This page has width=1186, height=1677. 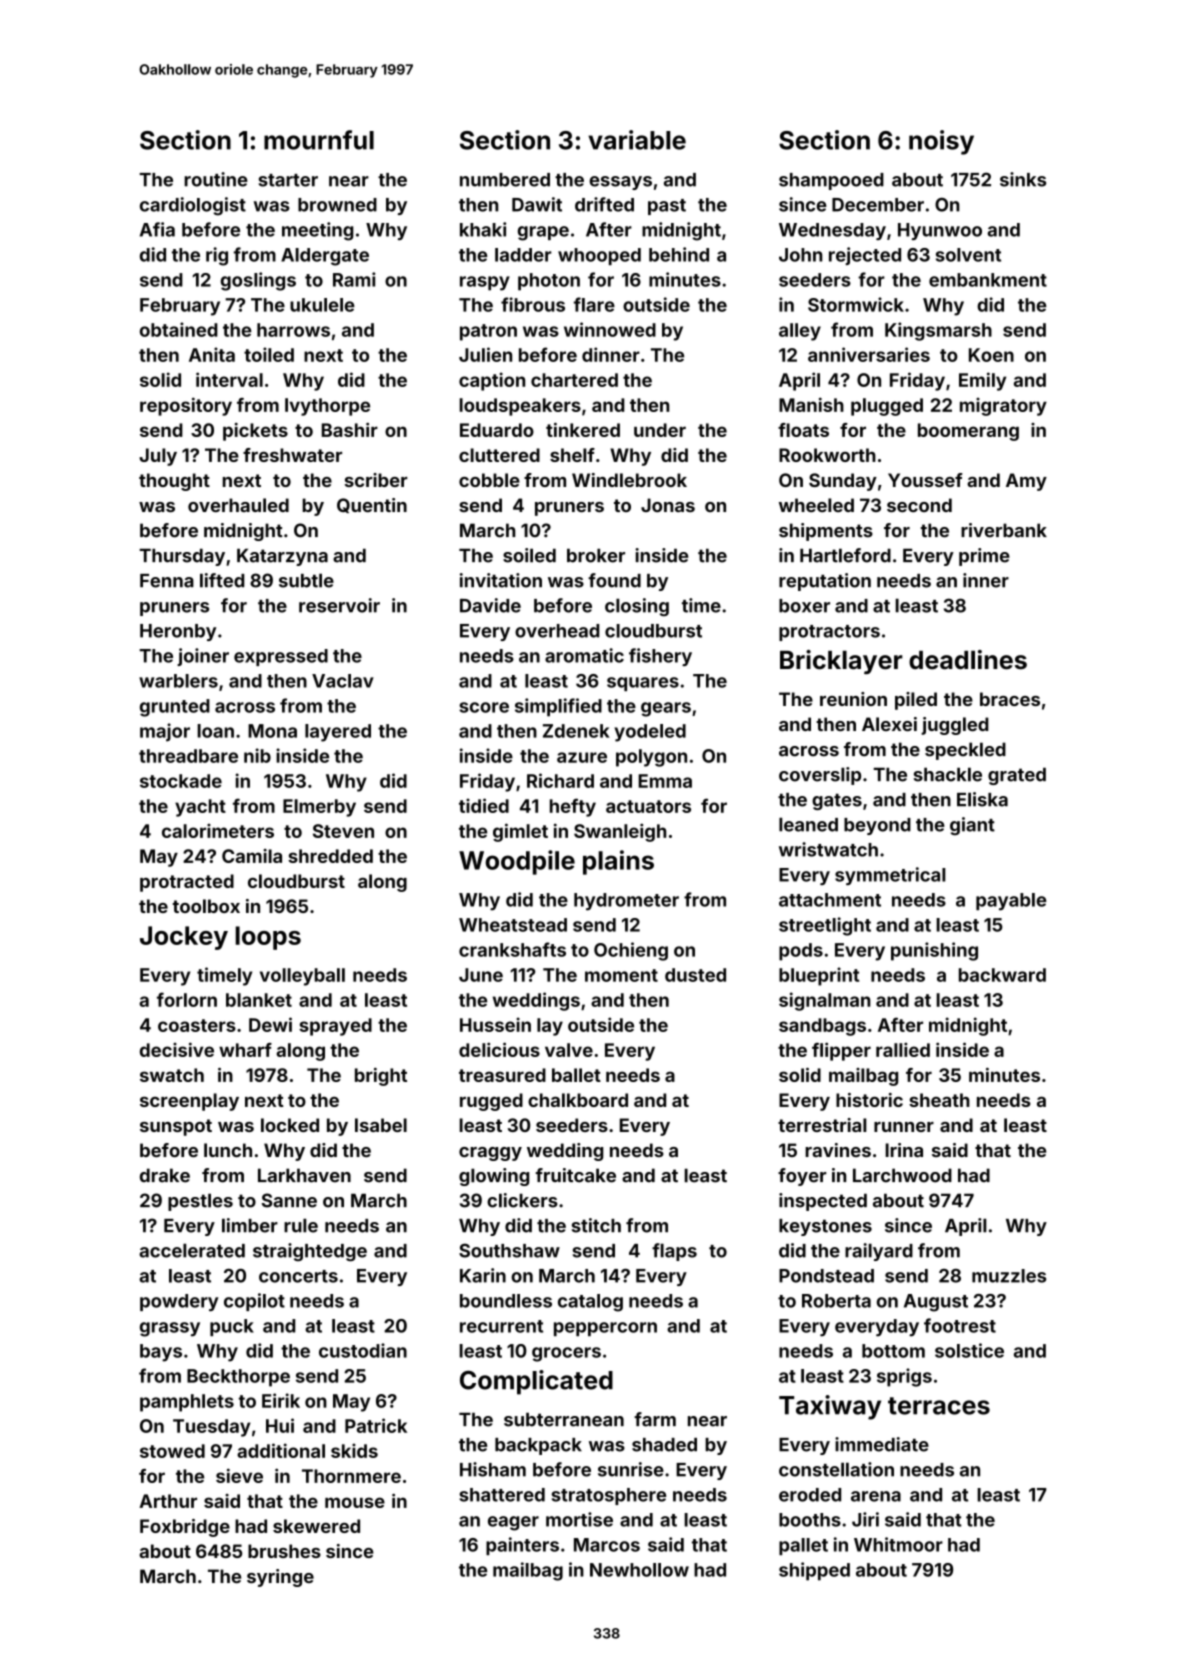 What do you see at coordinates (319, 140) in the page?
I see `mournful` at bounding box center [319, 140].
